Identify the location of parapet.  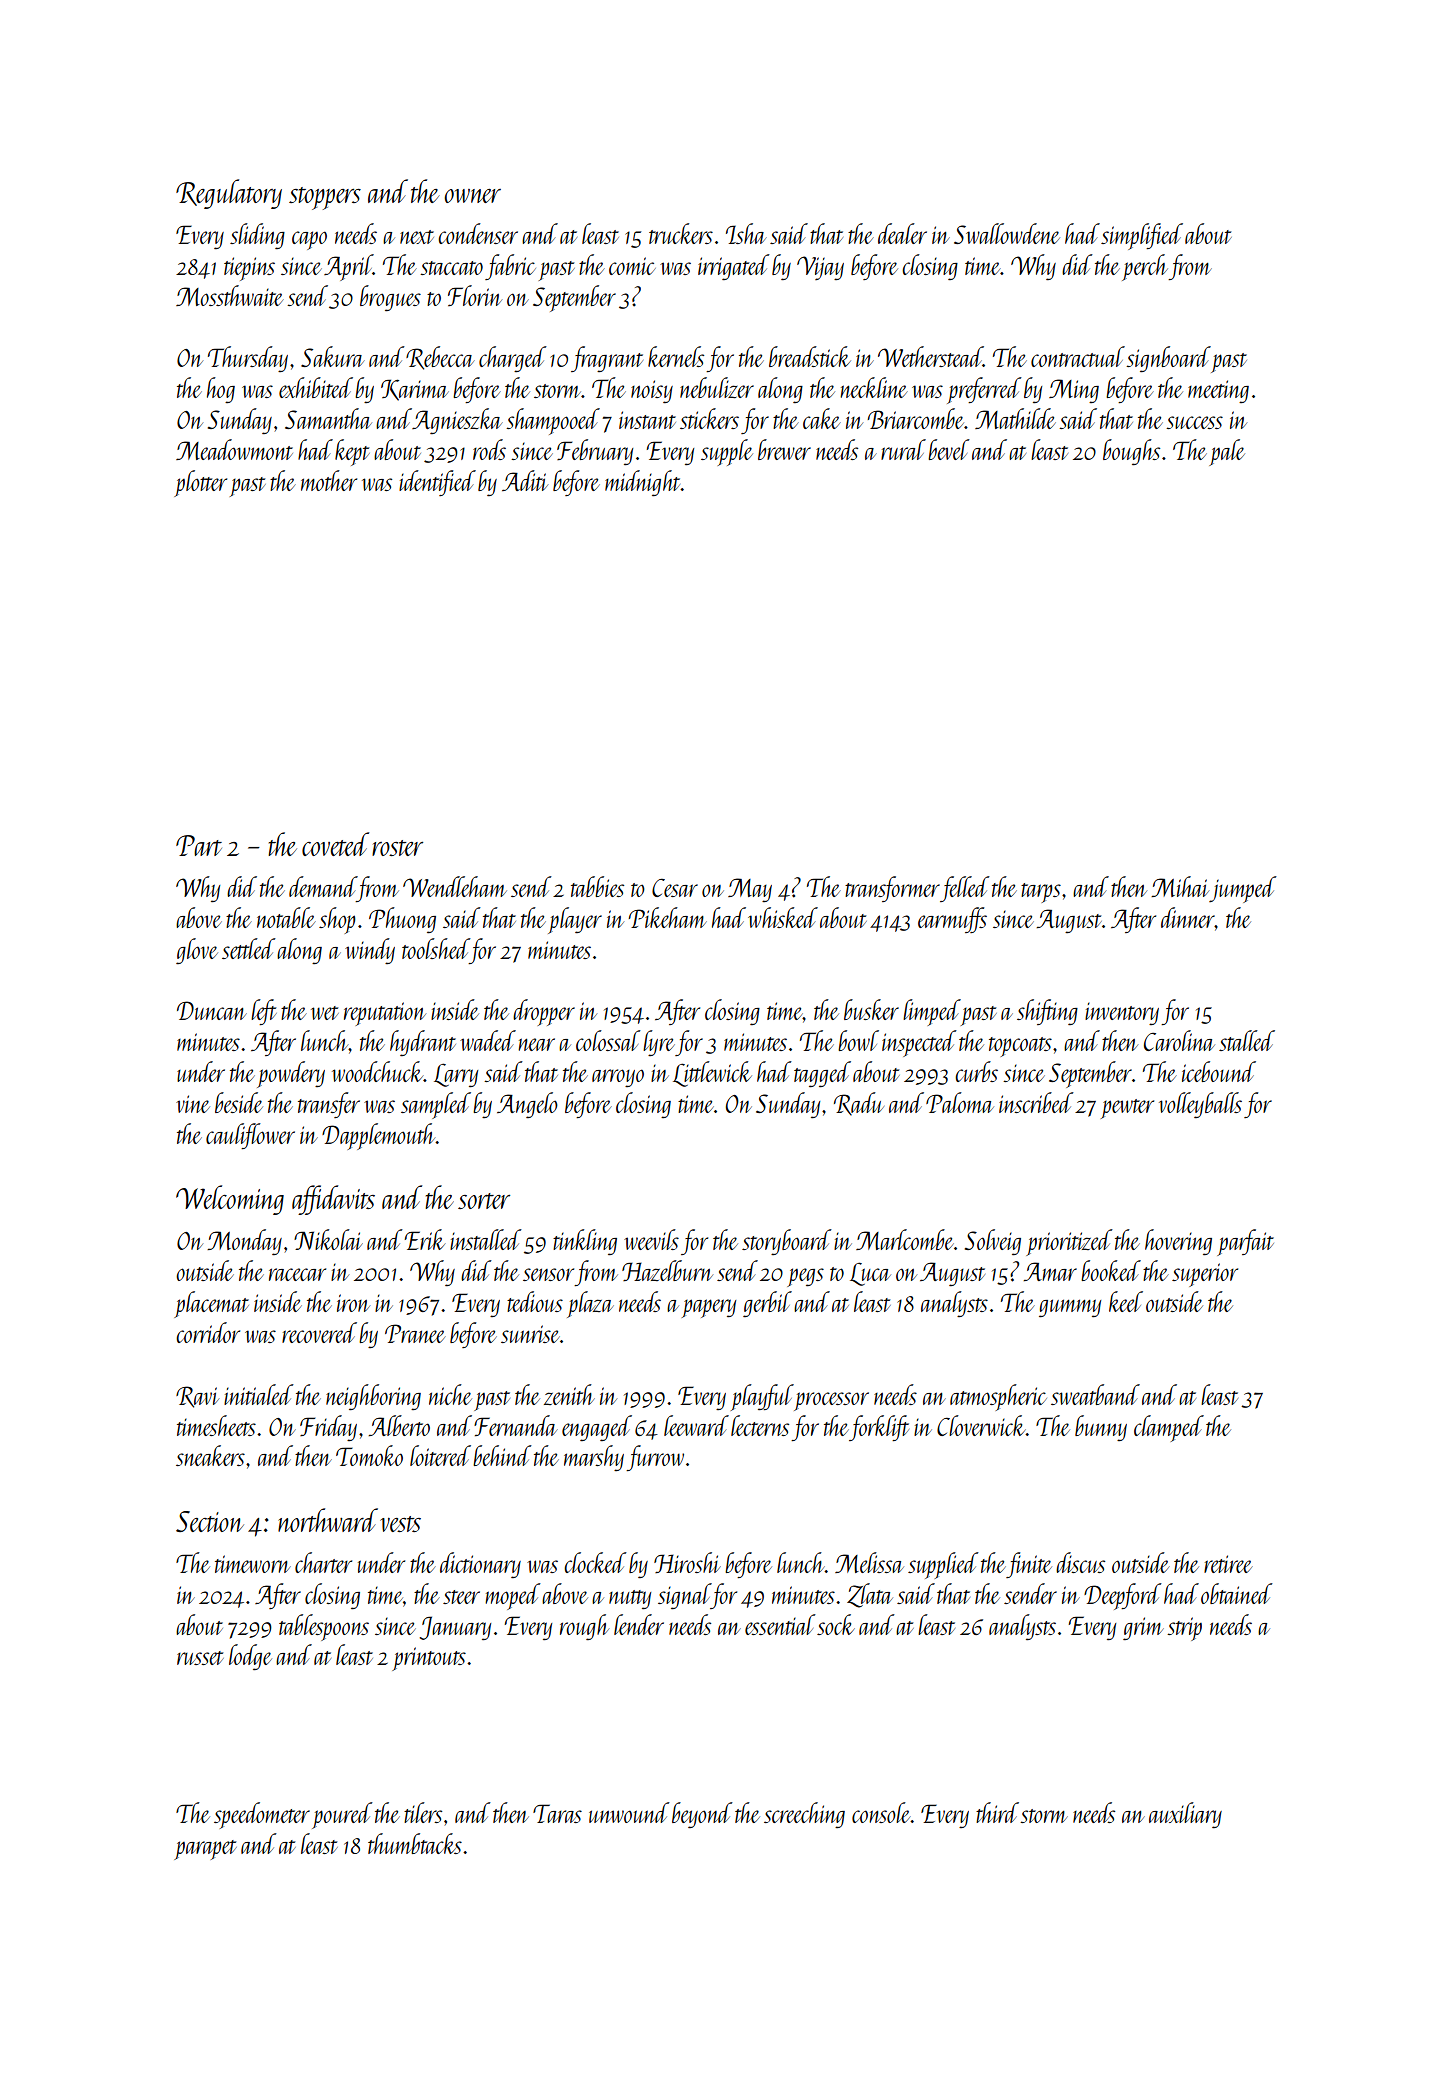
(205, 1850).
